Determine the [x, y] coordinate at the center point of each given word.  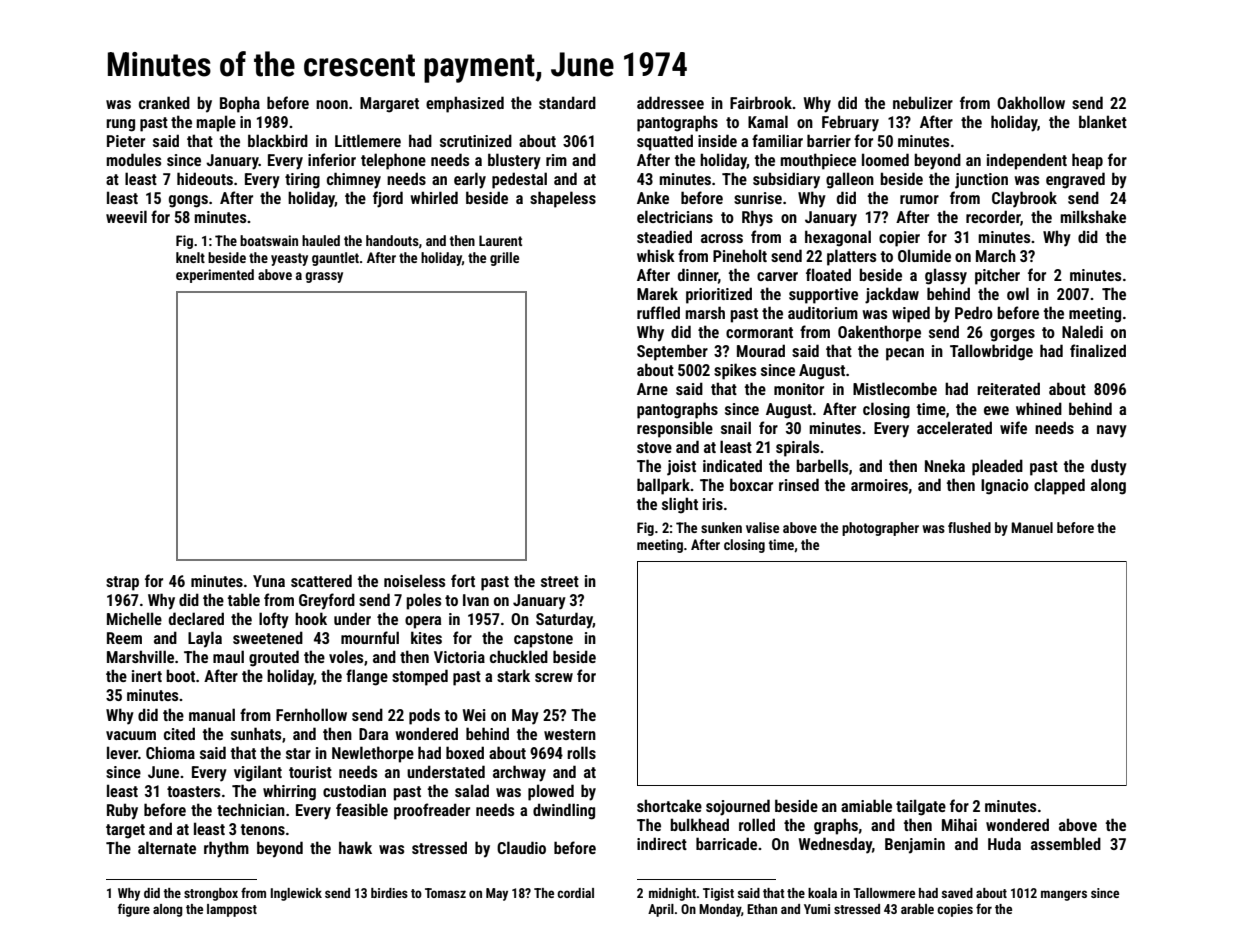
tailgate [921, 807]
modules [133, 159]
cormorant [759, 332]
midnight [673, 894]
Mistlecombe [895, 388]
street [560, 581]
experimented [215, 276]
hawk [355, 847]
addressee [670, 102]
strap [122, 583]
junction [981, 181]
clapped [1059, 486]
